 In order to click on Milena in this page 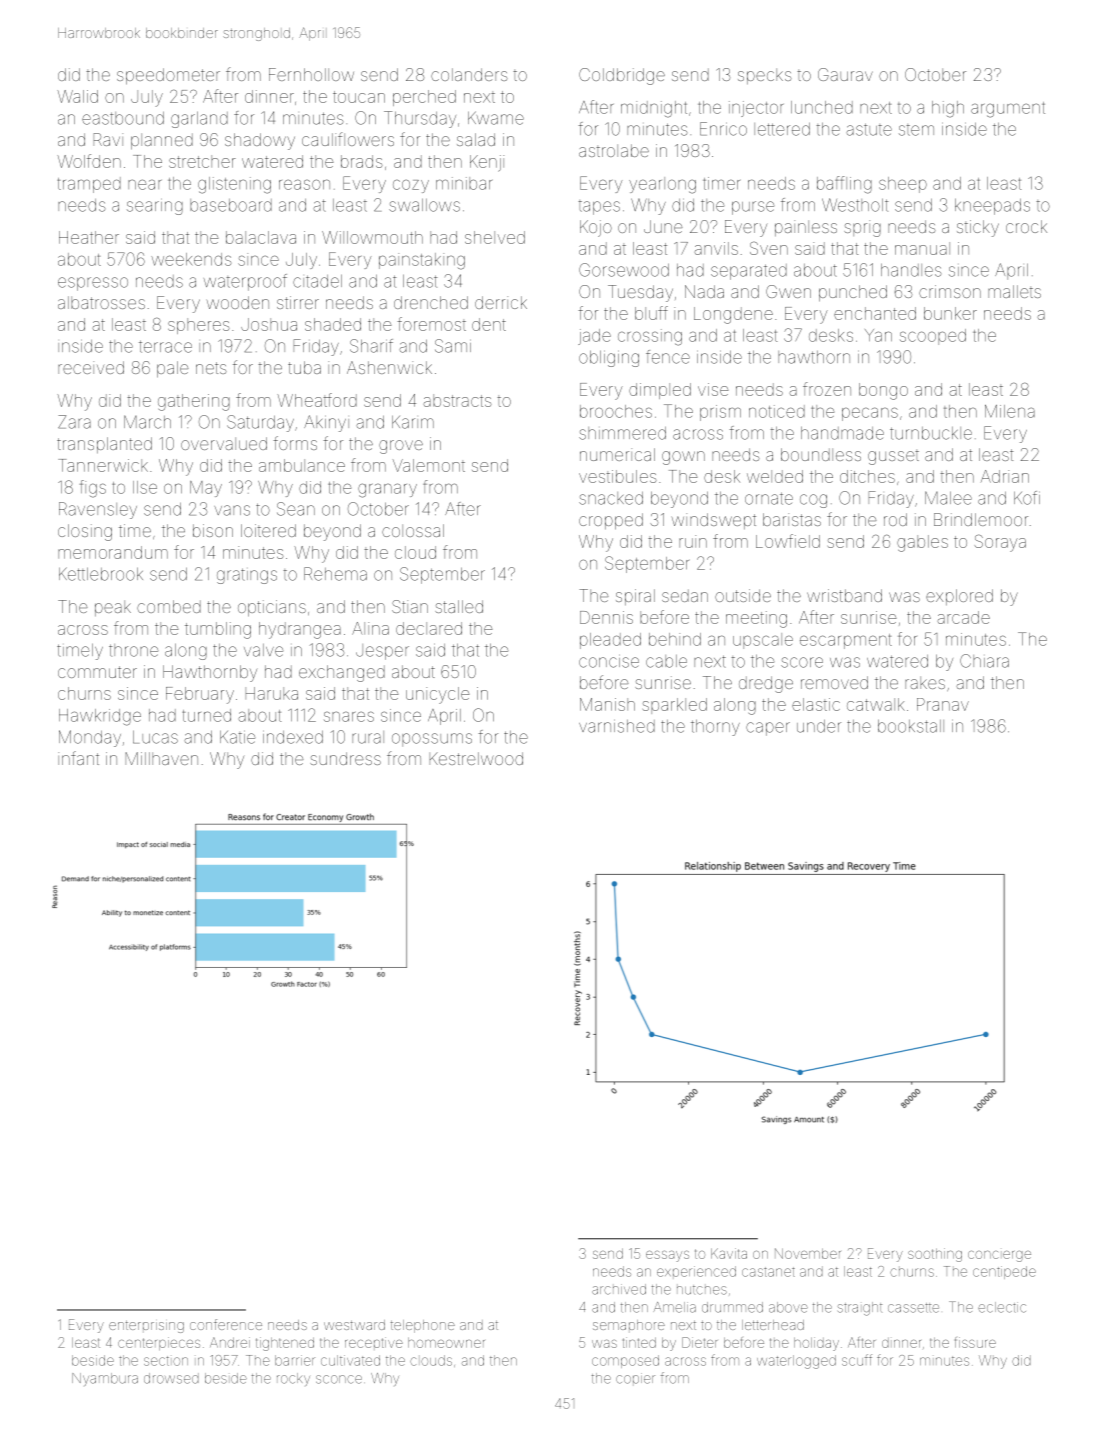, I will do `click(1010, 411)`.
